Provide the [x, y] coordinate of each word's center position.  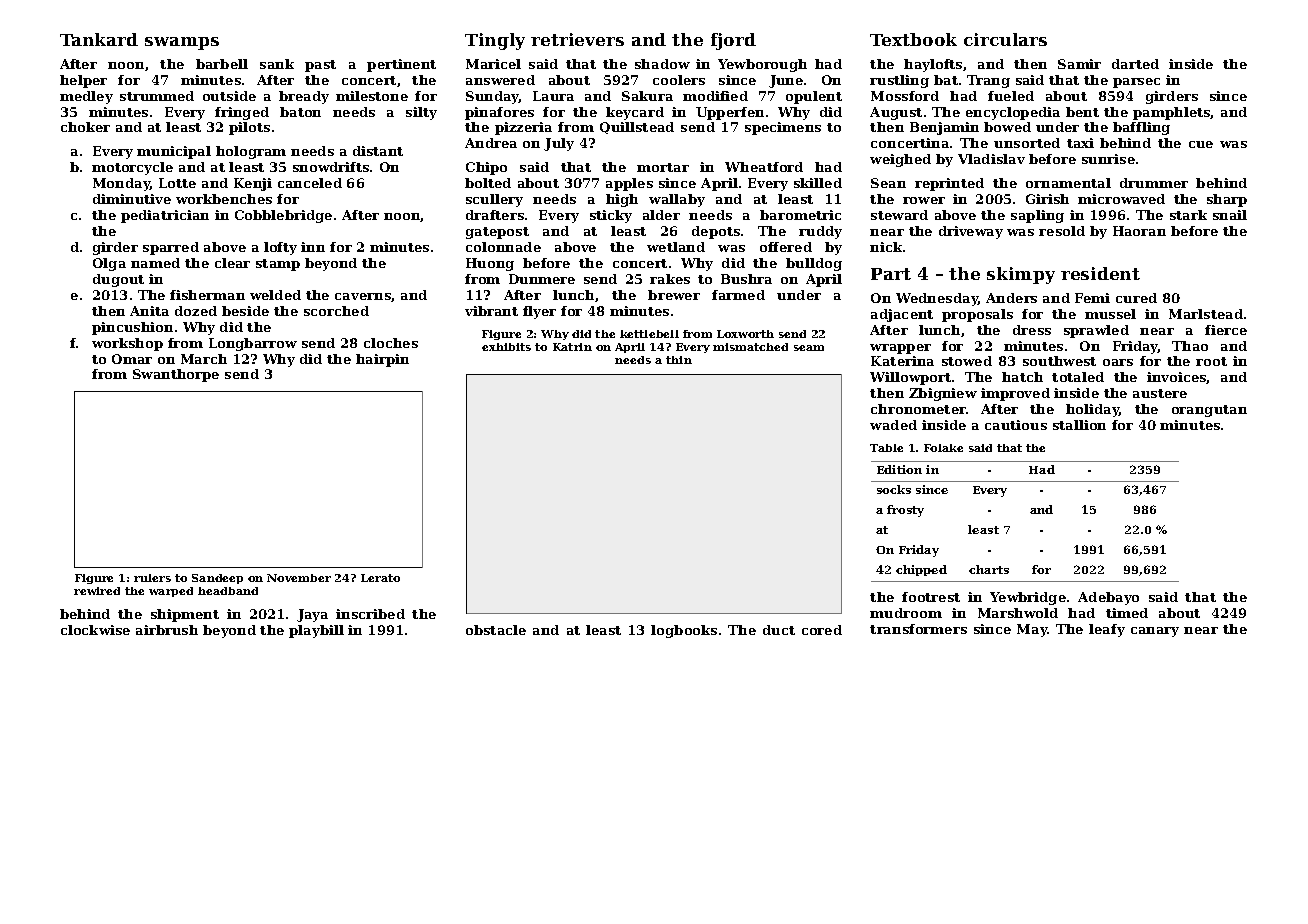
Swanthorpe [176, 375]
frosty [905, 511]
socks [894, 489]
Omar [132, 359]
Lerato [380, 578]
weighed [900, 160]
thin [679, 360]
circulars [1005, 39]
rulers [152, 578]
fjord [733, 41]
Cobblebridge [283, 216]
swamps [182, 43]
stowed [967, 361]
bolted [488, 183]
